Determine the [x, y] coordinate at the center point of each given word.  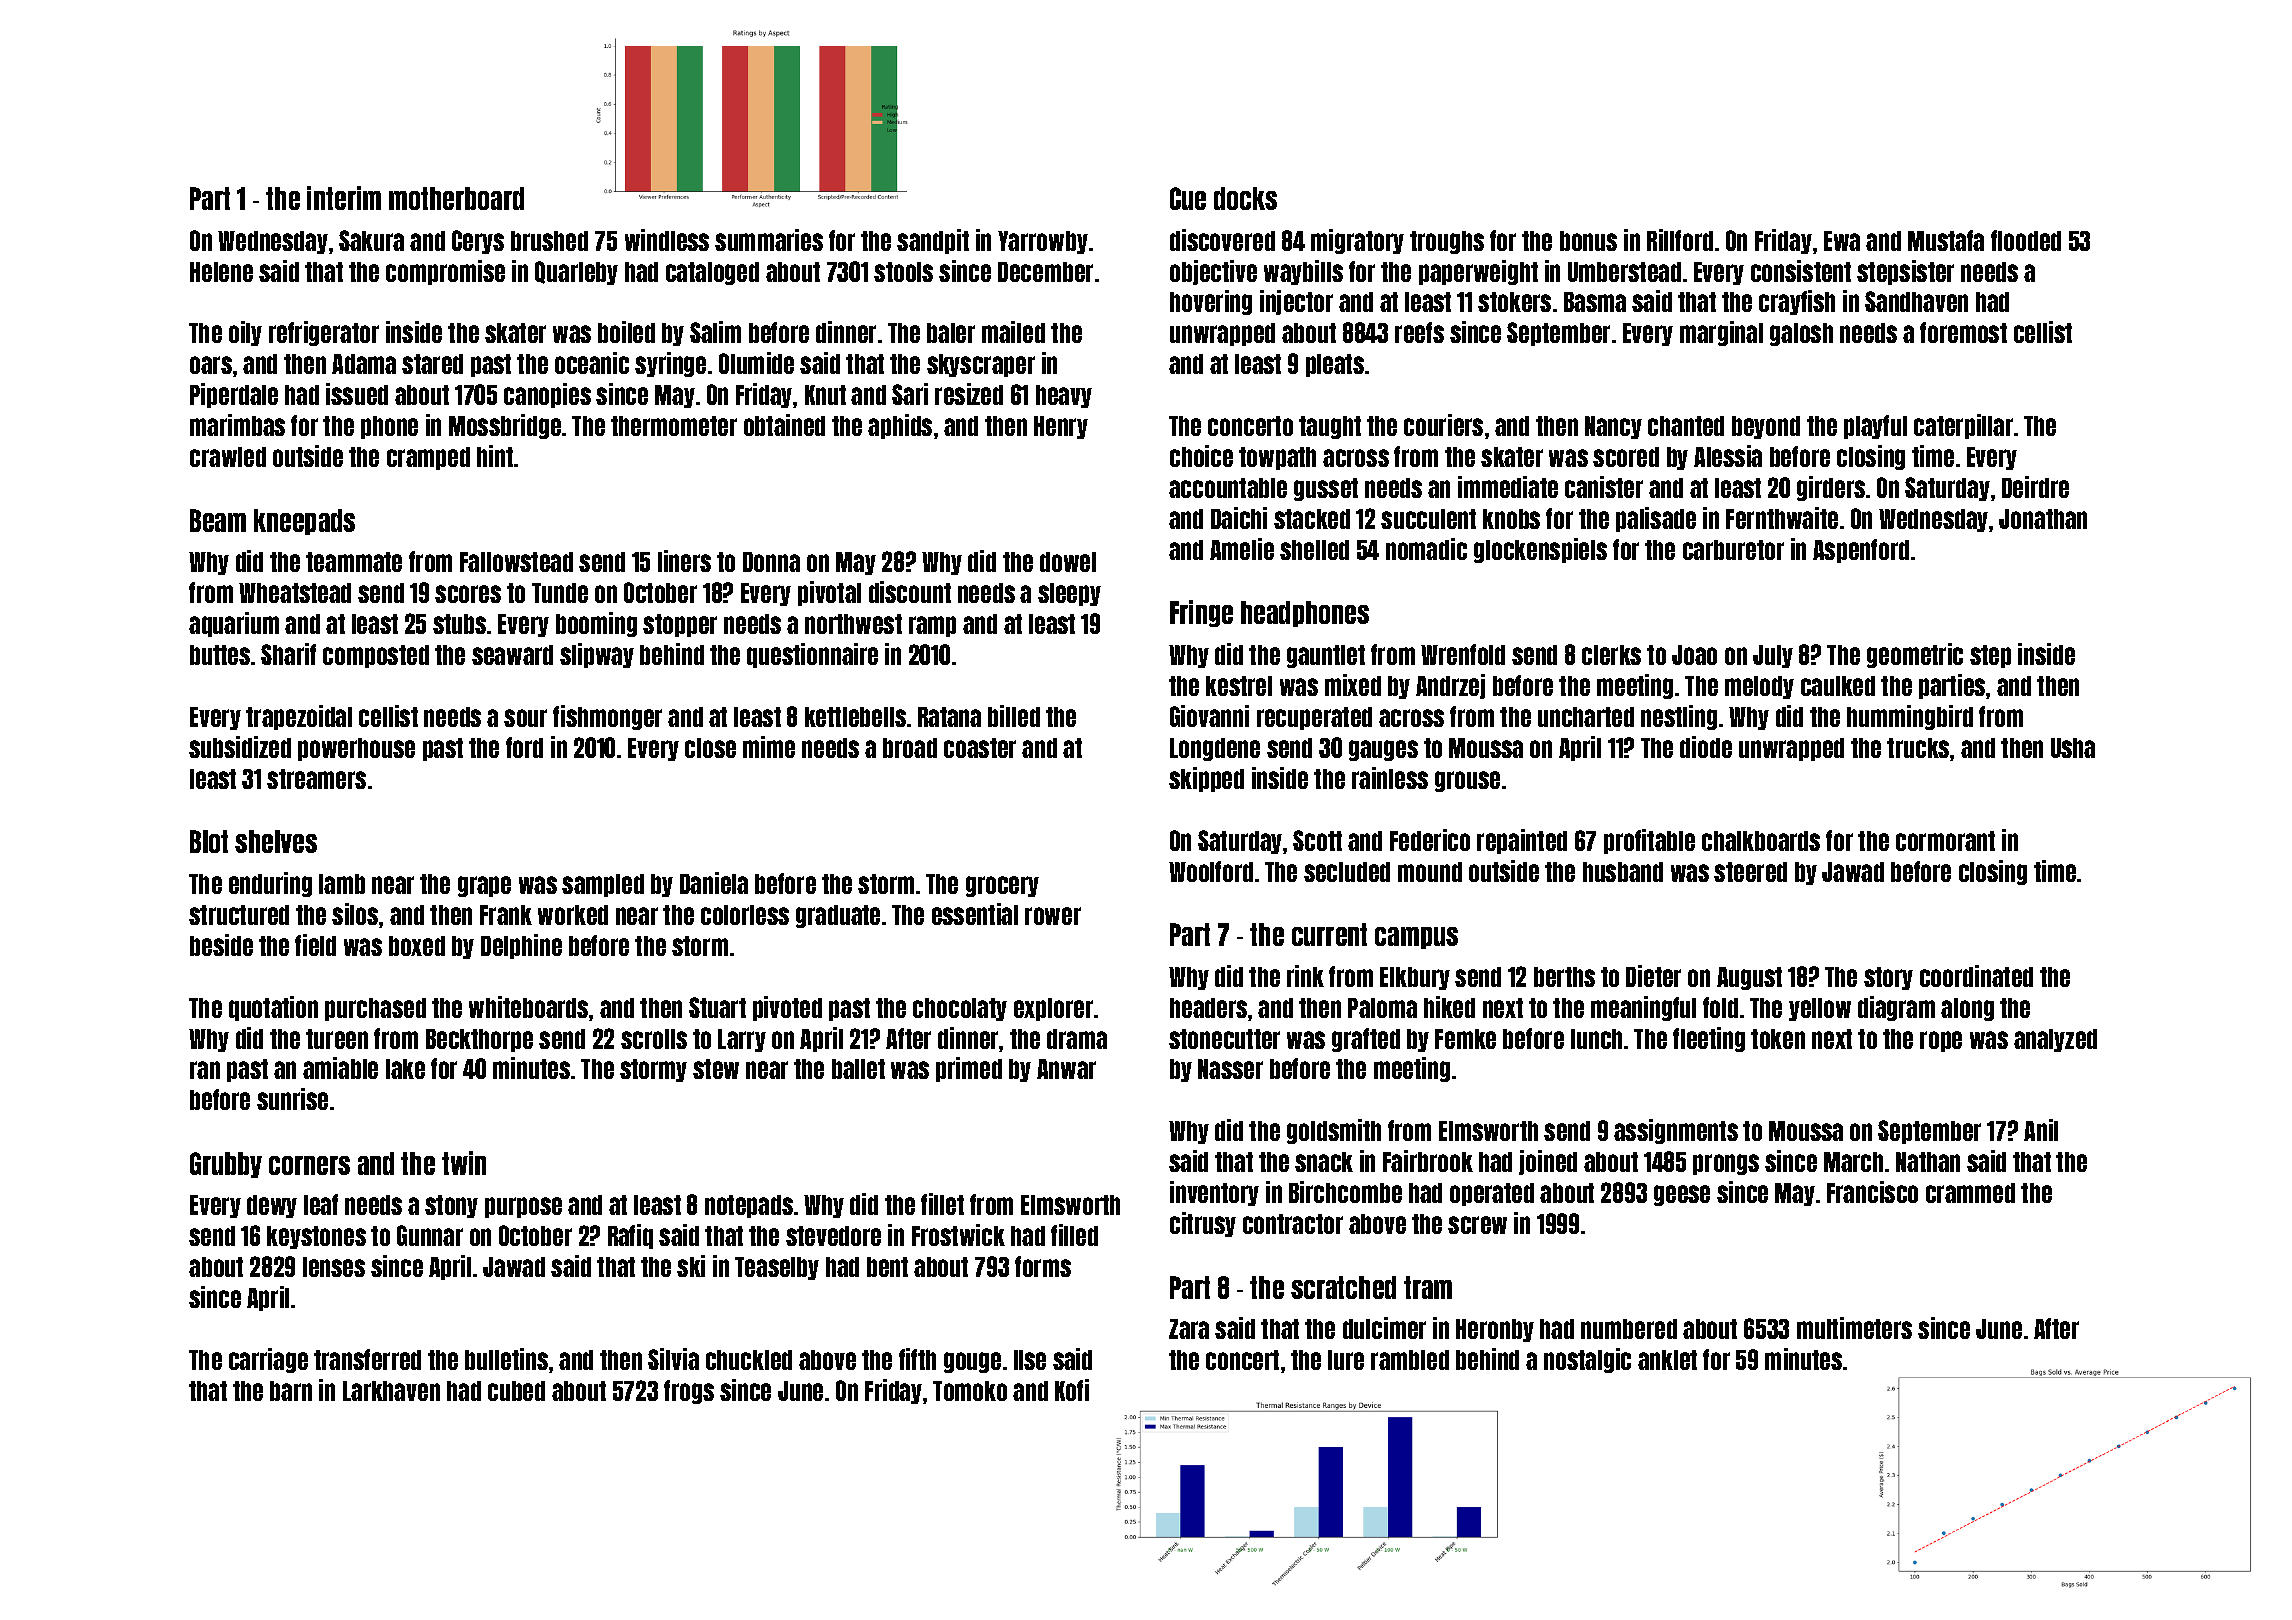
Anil [2041, 1130]
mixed [1353, 685]
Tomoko [970, 1391]
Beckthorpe [479, 1040]
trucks [1918, 748]
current [1329, 934]
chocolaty [960, 1009]
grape [484, 886]
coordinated [1976, 976]
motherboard [456, 198]
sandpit [933, 241]
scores [468, 594]
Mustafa [1946, 240]
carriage [268, 1360]
